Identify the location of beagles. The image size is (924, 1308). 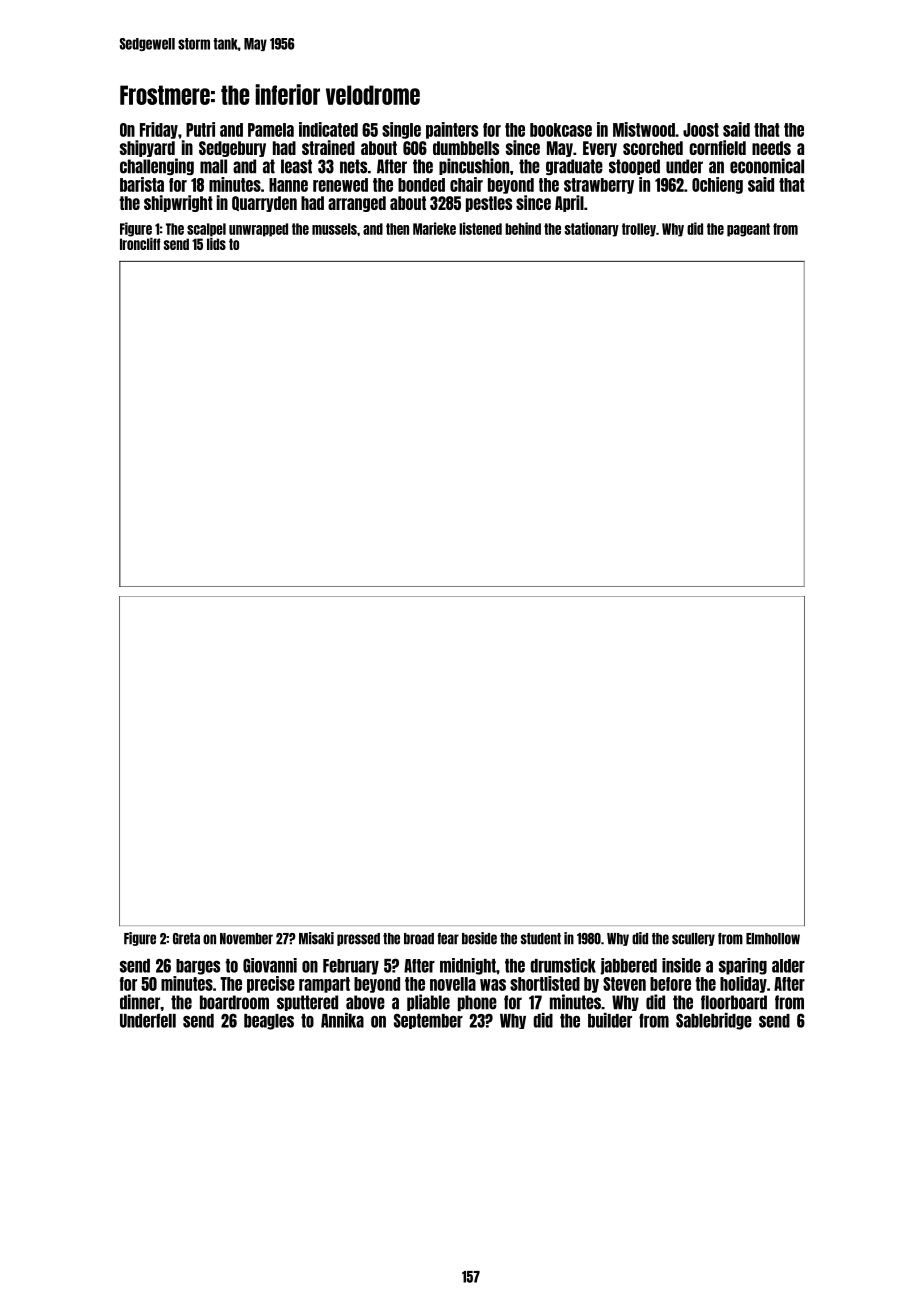
(269, 1022).
